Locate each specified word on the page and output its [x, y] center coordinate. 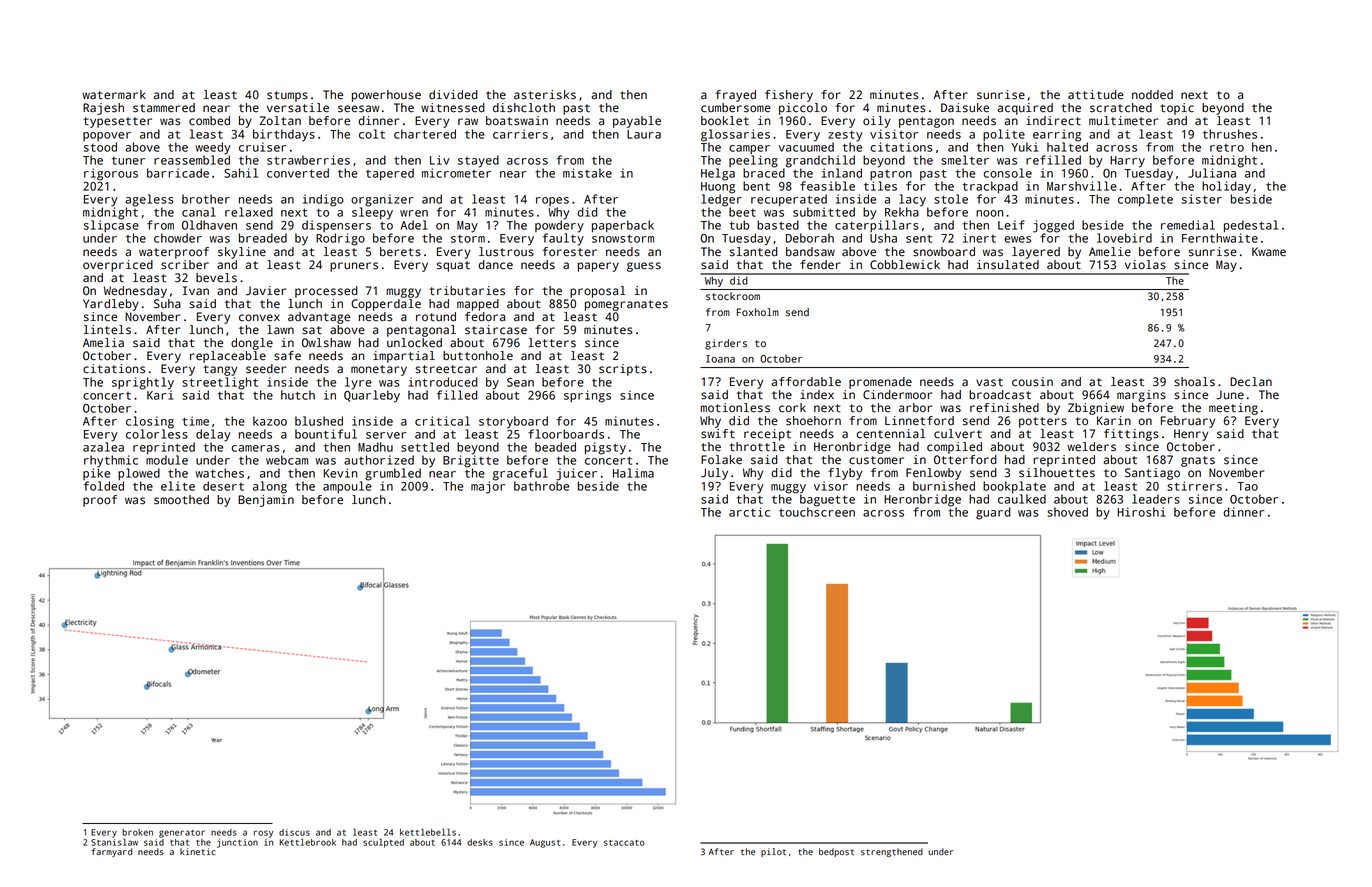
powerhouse [386, 96]
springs [587, 396]
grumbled [393, 474]
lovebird [1124, 238]
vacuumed [806, 147]
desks [480, 842]
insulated [1008, 265]
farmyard [112, 852]
